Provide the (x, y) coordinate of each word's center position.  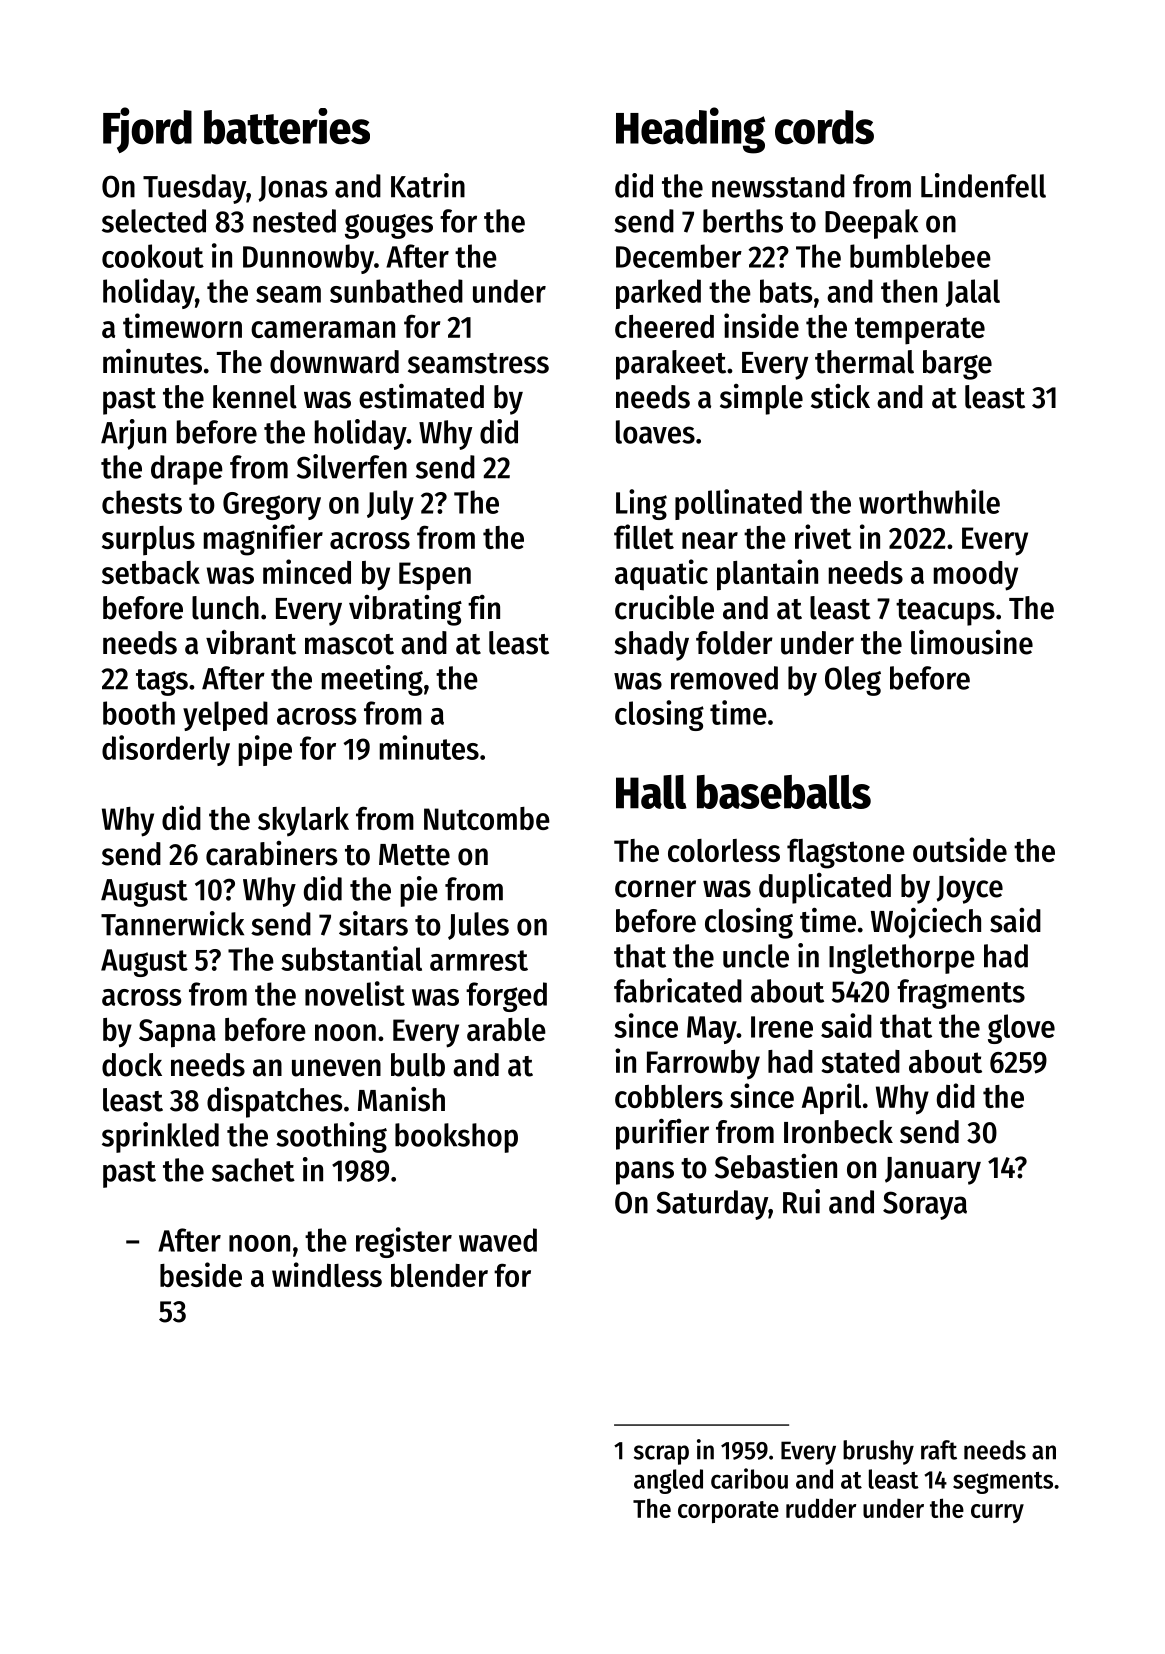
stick (840, 396)
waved (498, 1240)
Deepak (871, 224)
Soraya (925, 1205)
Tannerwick (172, 923)
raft (939, 1450)
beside (201, 1274)
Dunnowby (308, 259)
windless (327, 1274)
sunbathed (396, 291)
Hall (651, 792)
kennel (255, 397)
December (679, 256)
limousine (972, 642)
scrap (661, 1455)
